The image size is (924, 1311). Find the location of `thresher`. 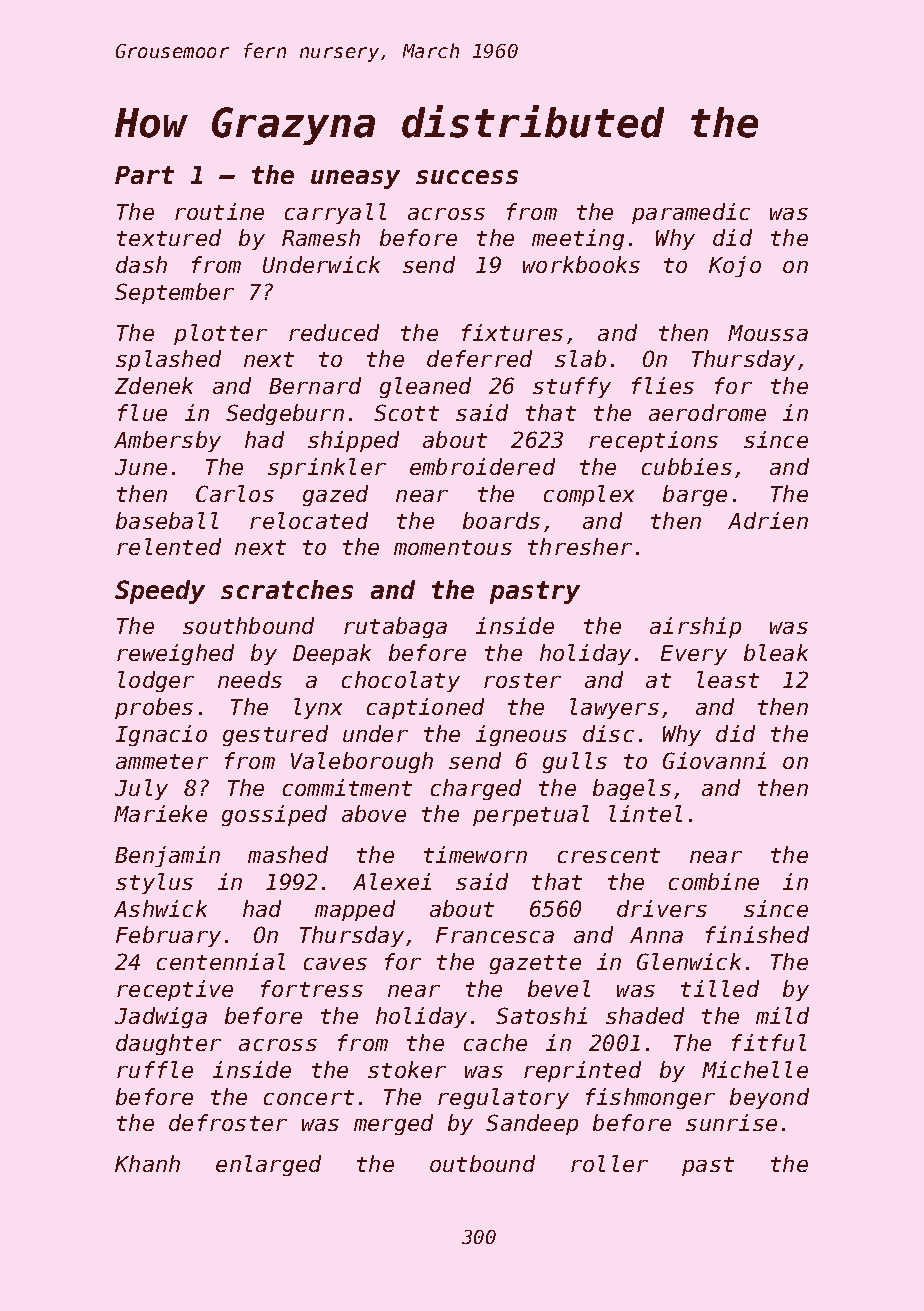

thresher is located at coordinates (580, 546).
